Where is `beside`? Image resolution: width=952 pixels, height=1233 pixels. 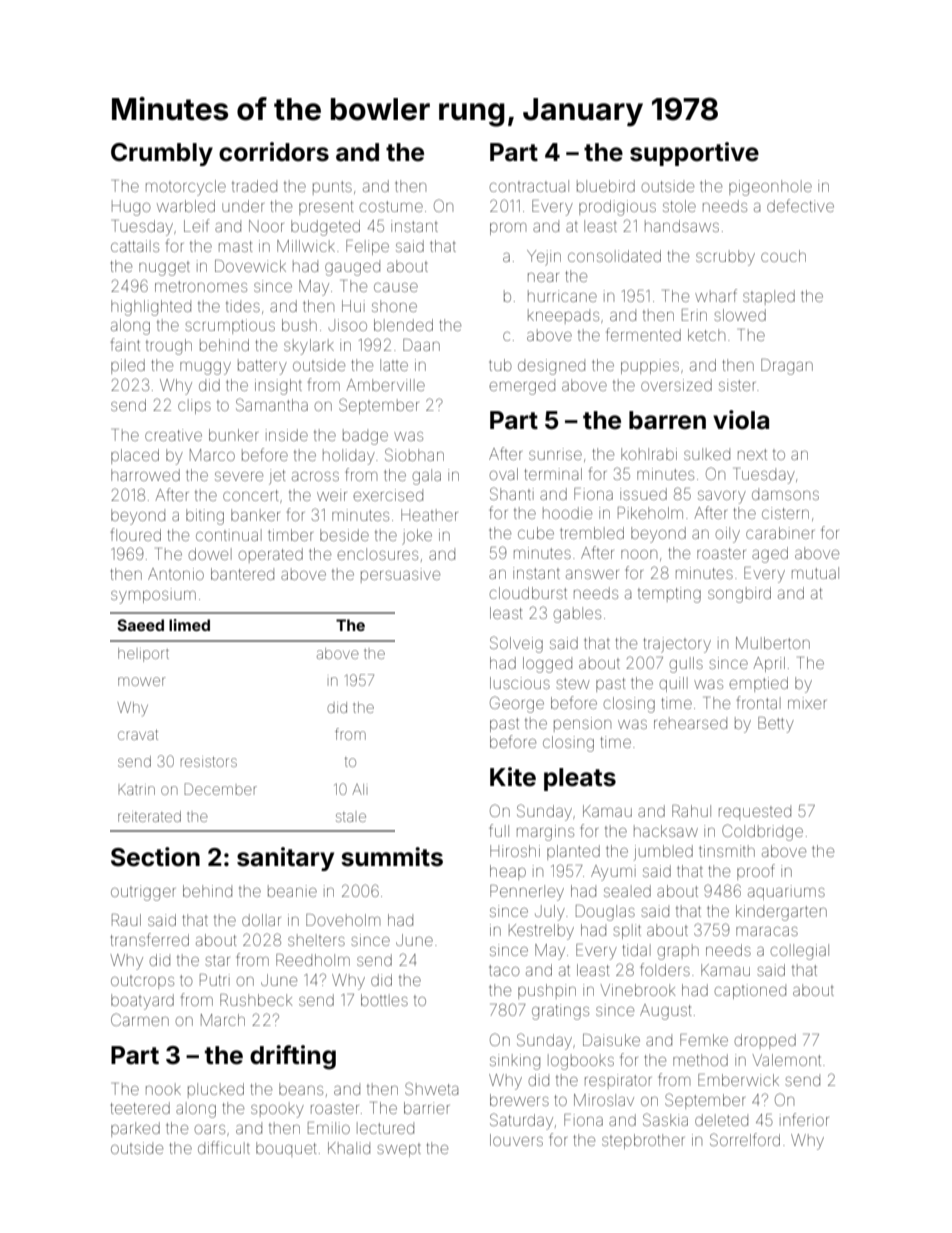
beside is located at coordinates (344, 535).
